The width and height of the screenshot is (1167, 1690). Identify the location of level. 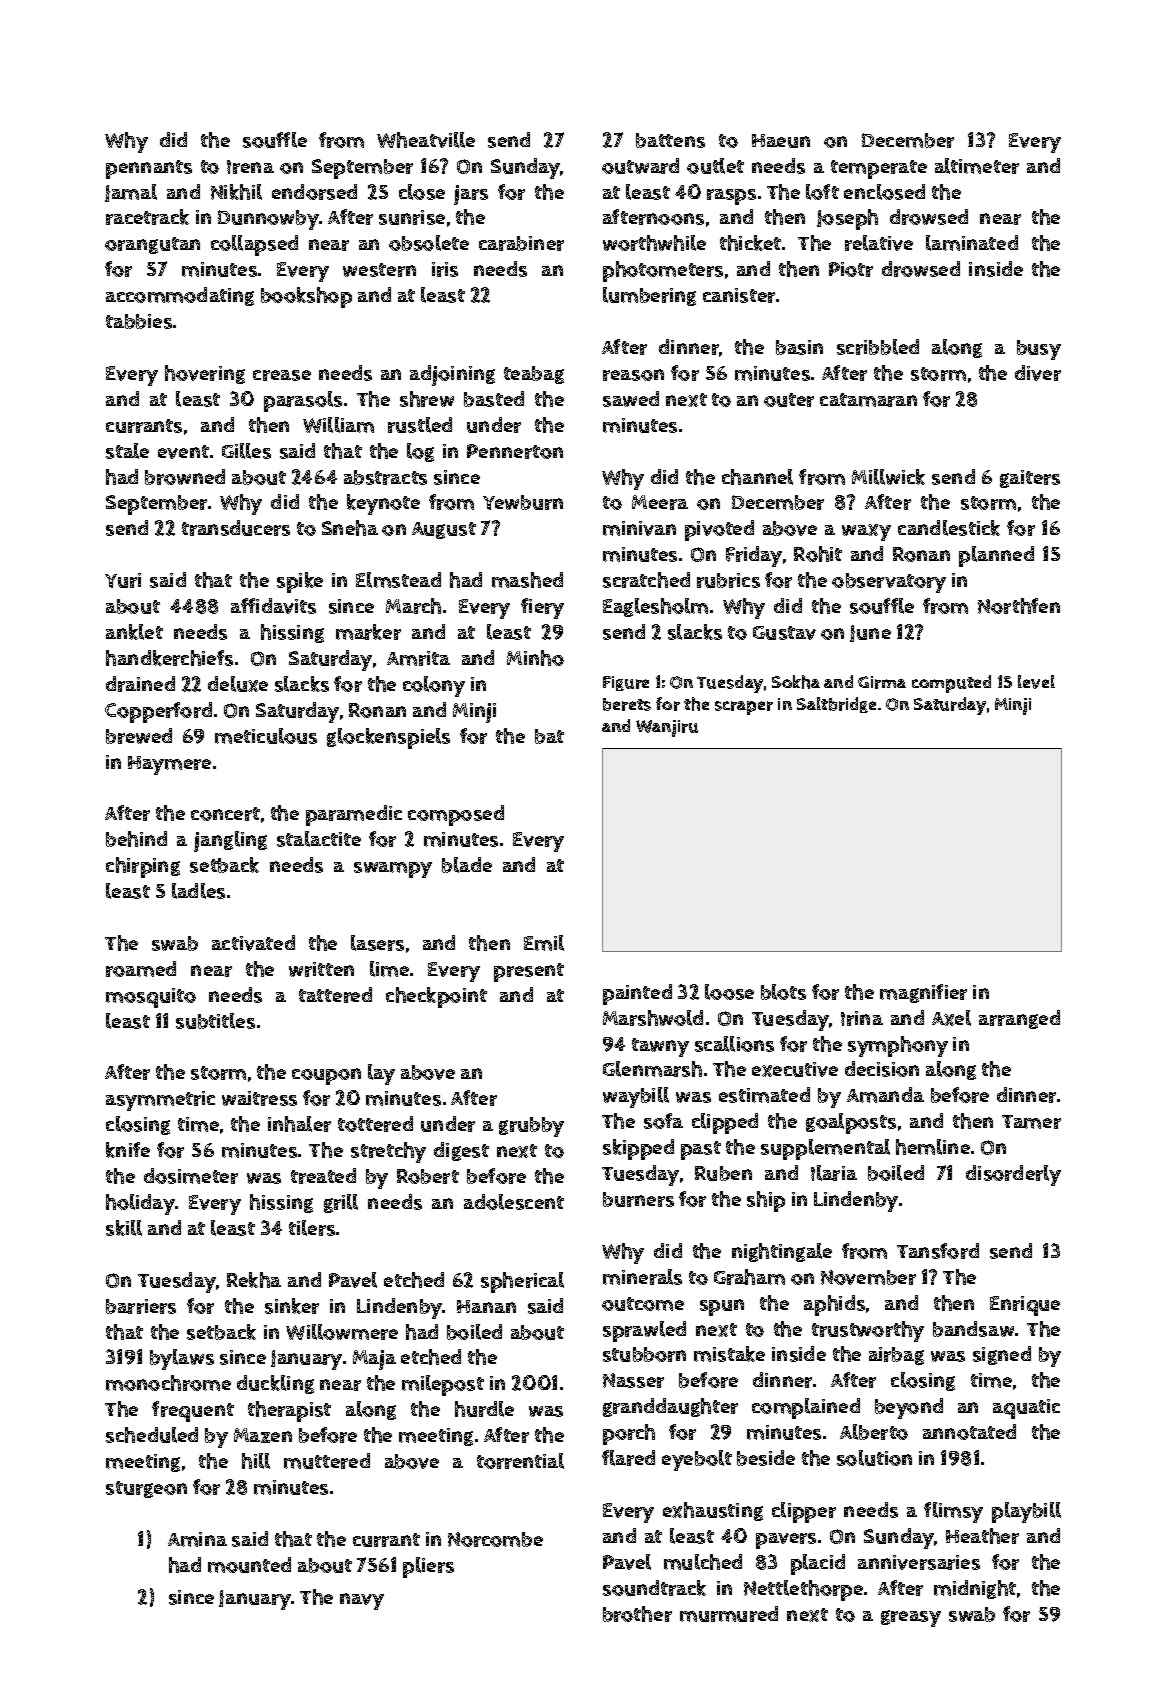
(1036, 682).
